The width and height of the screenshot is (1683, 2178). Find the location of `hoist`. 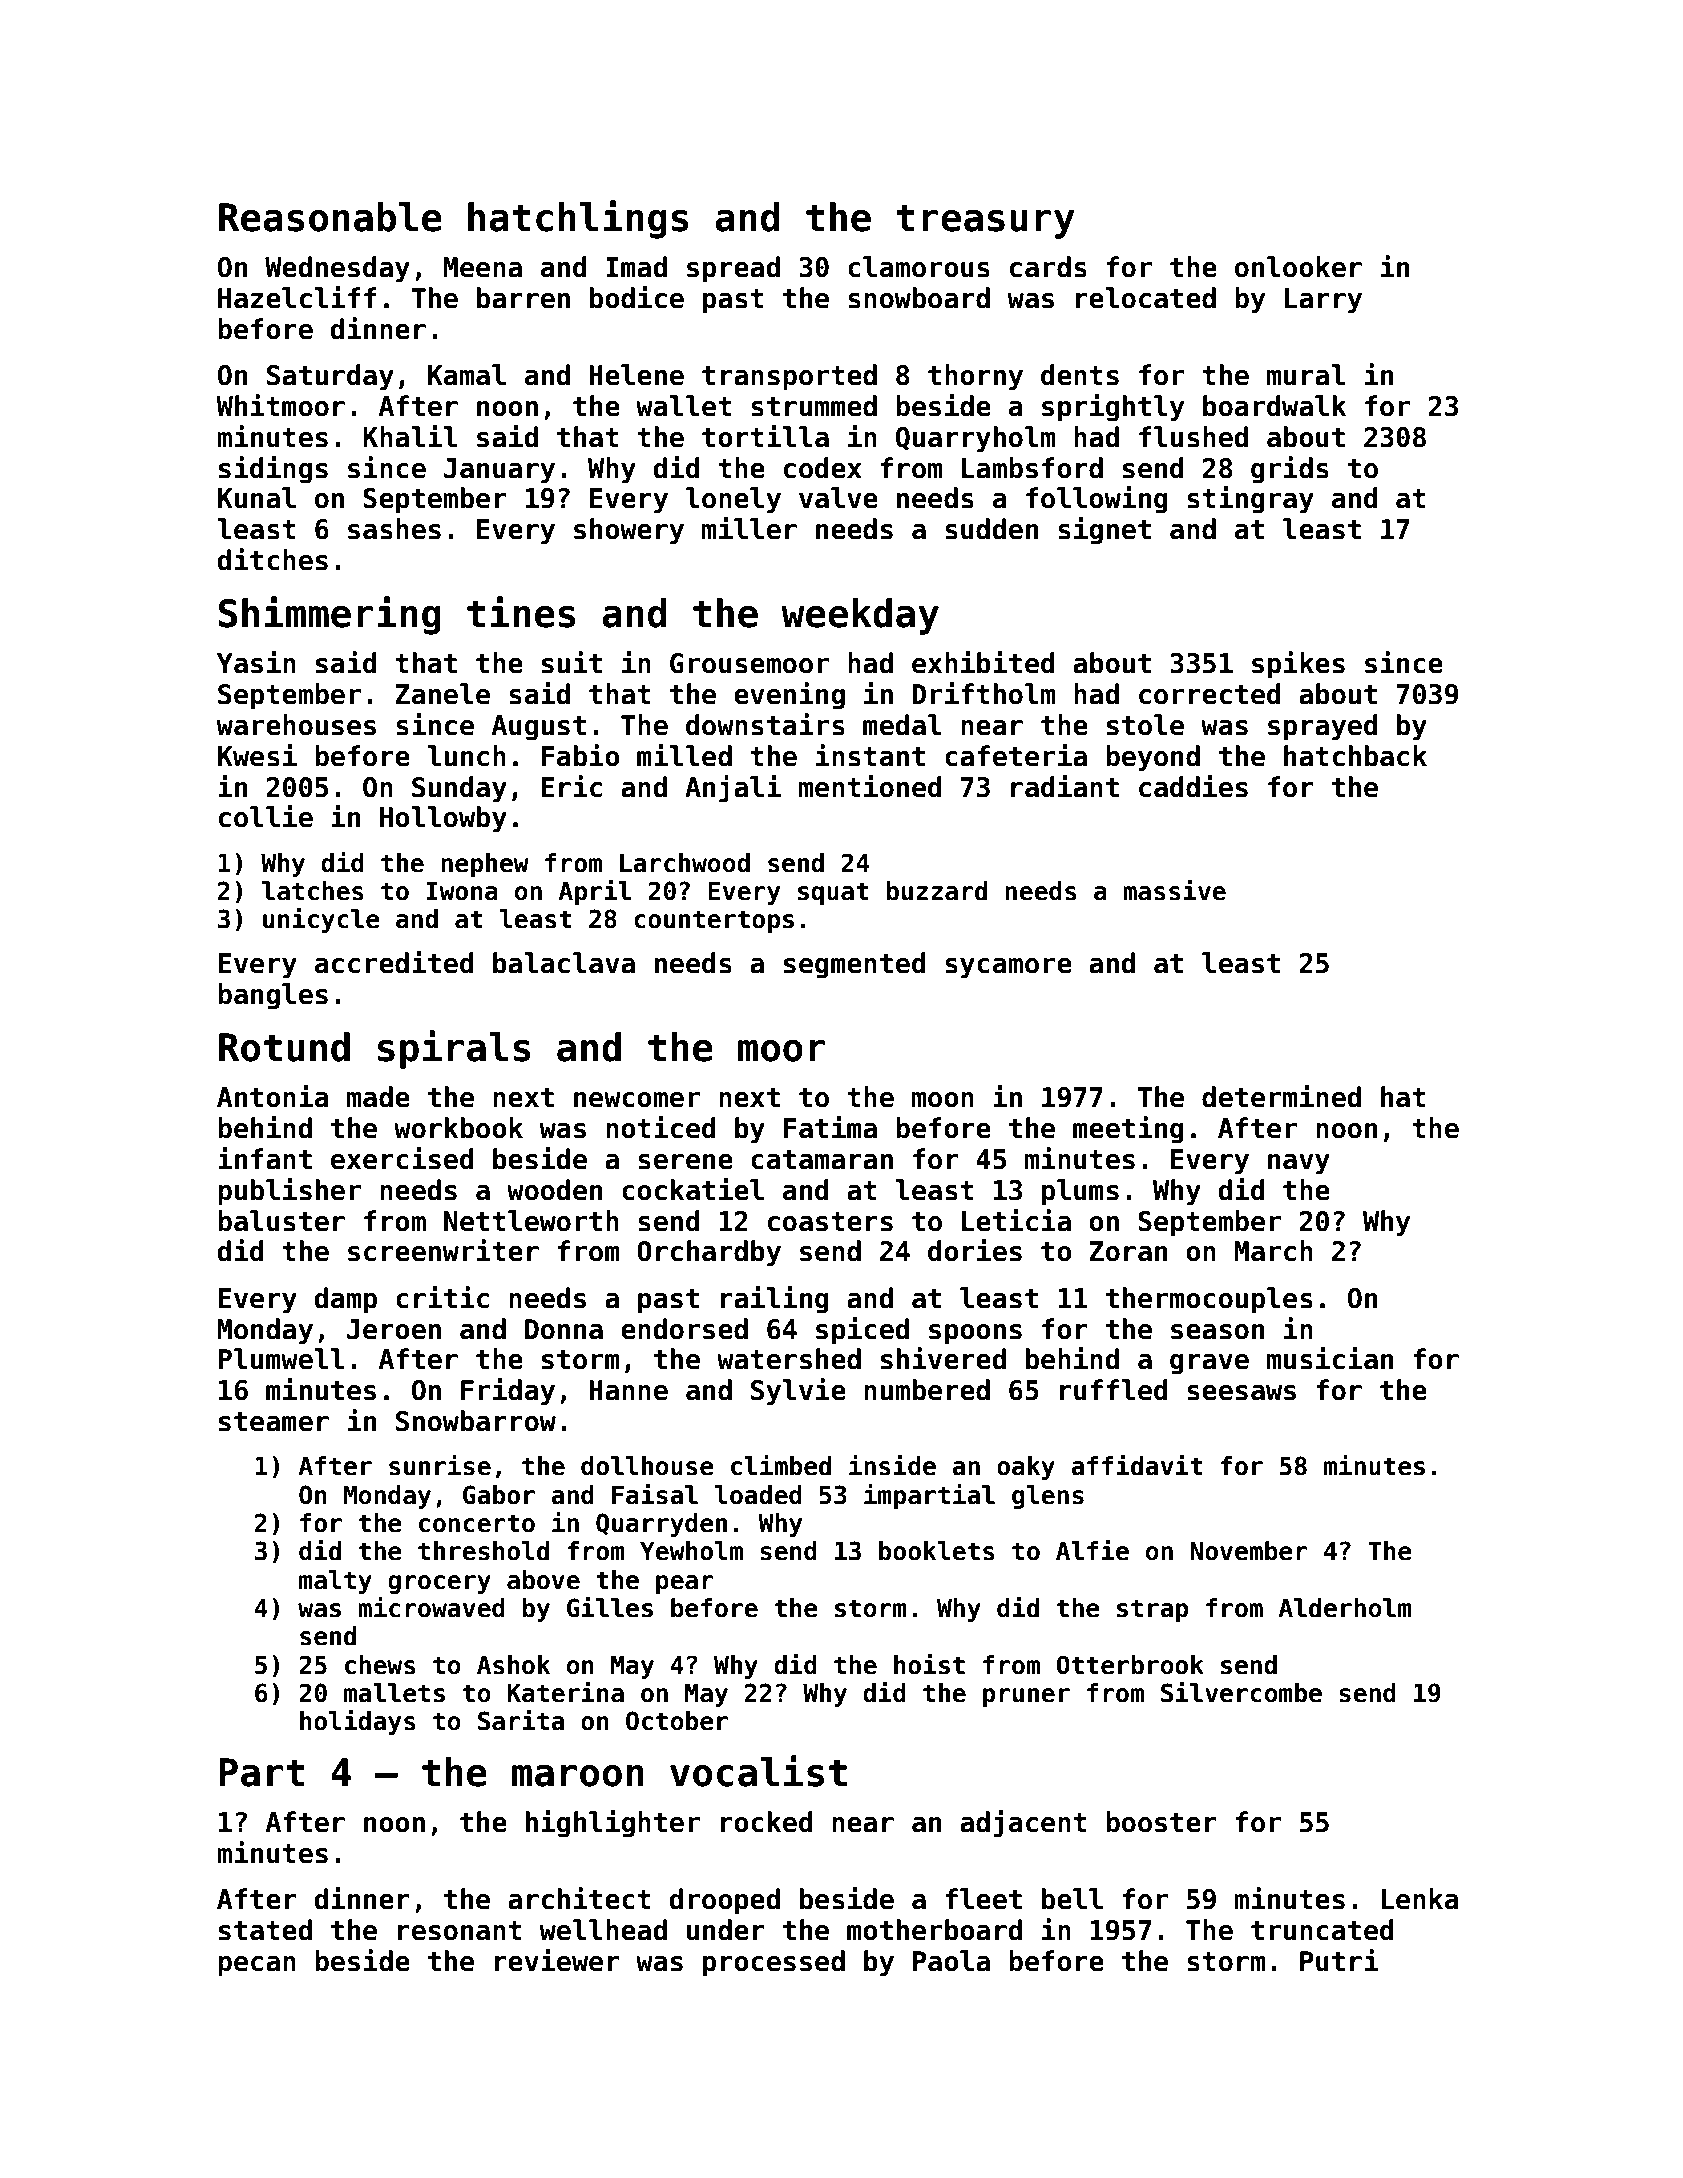

hoist is located at coordinates (929, 1664).
